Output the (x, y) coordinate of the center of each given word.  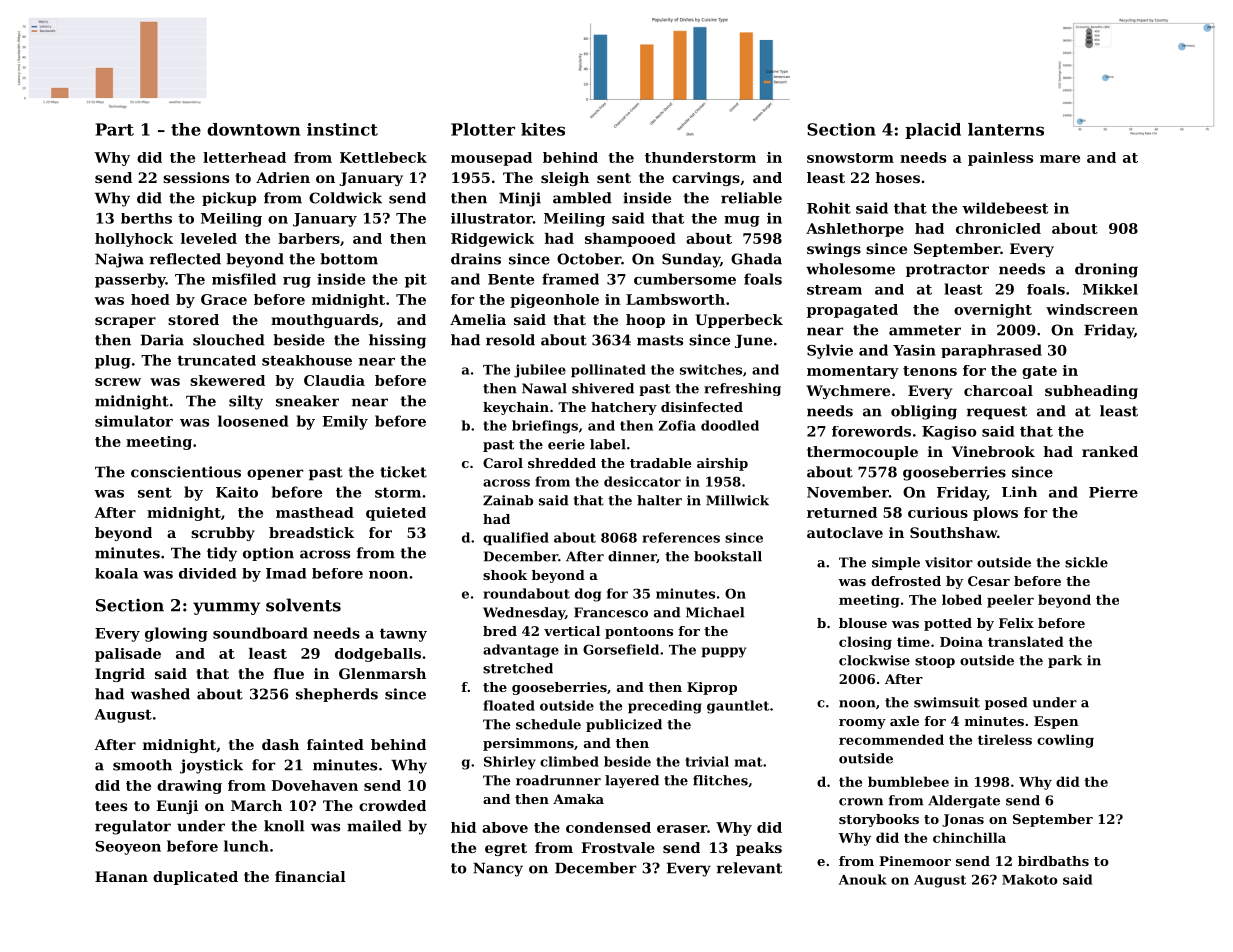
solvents (303, 605)
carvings (706, 179)
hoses (897, 177)
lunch (246, 846)
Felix (1016, 623)
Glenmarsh (382, 673)
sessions (196, 177)
